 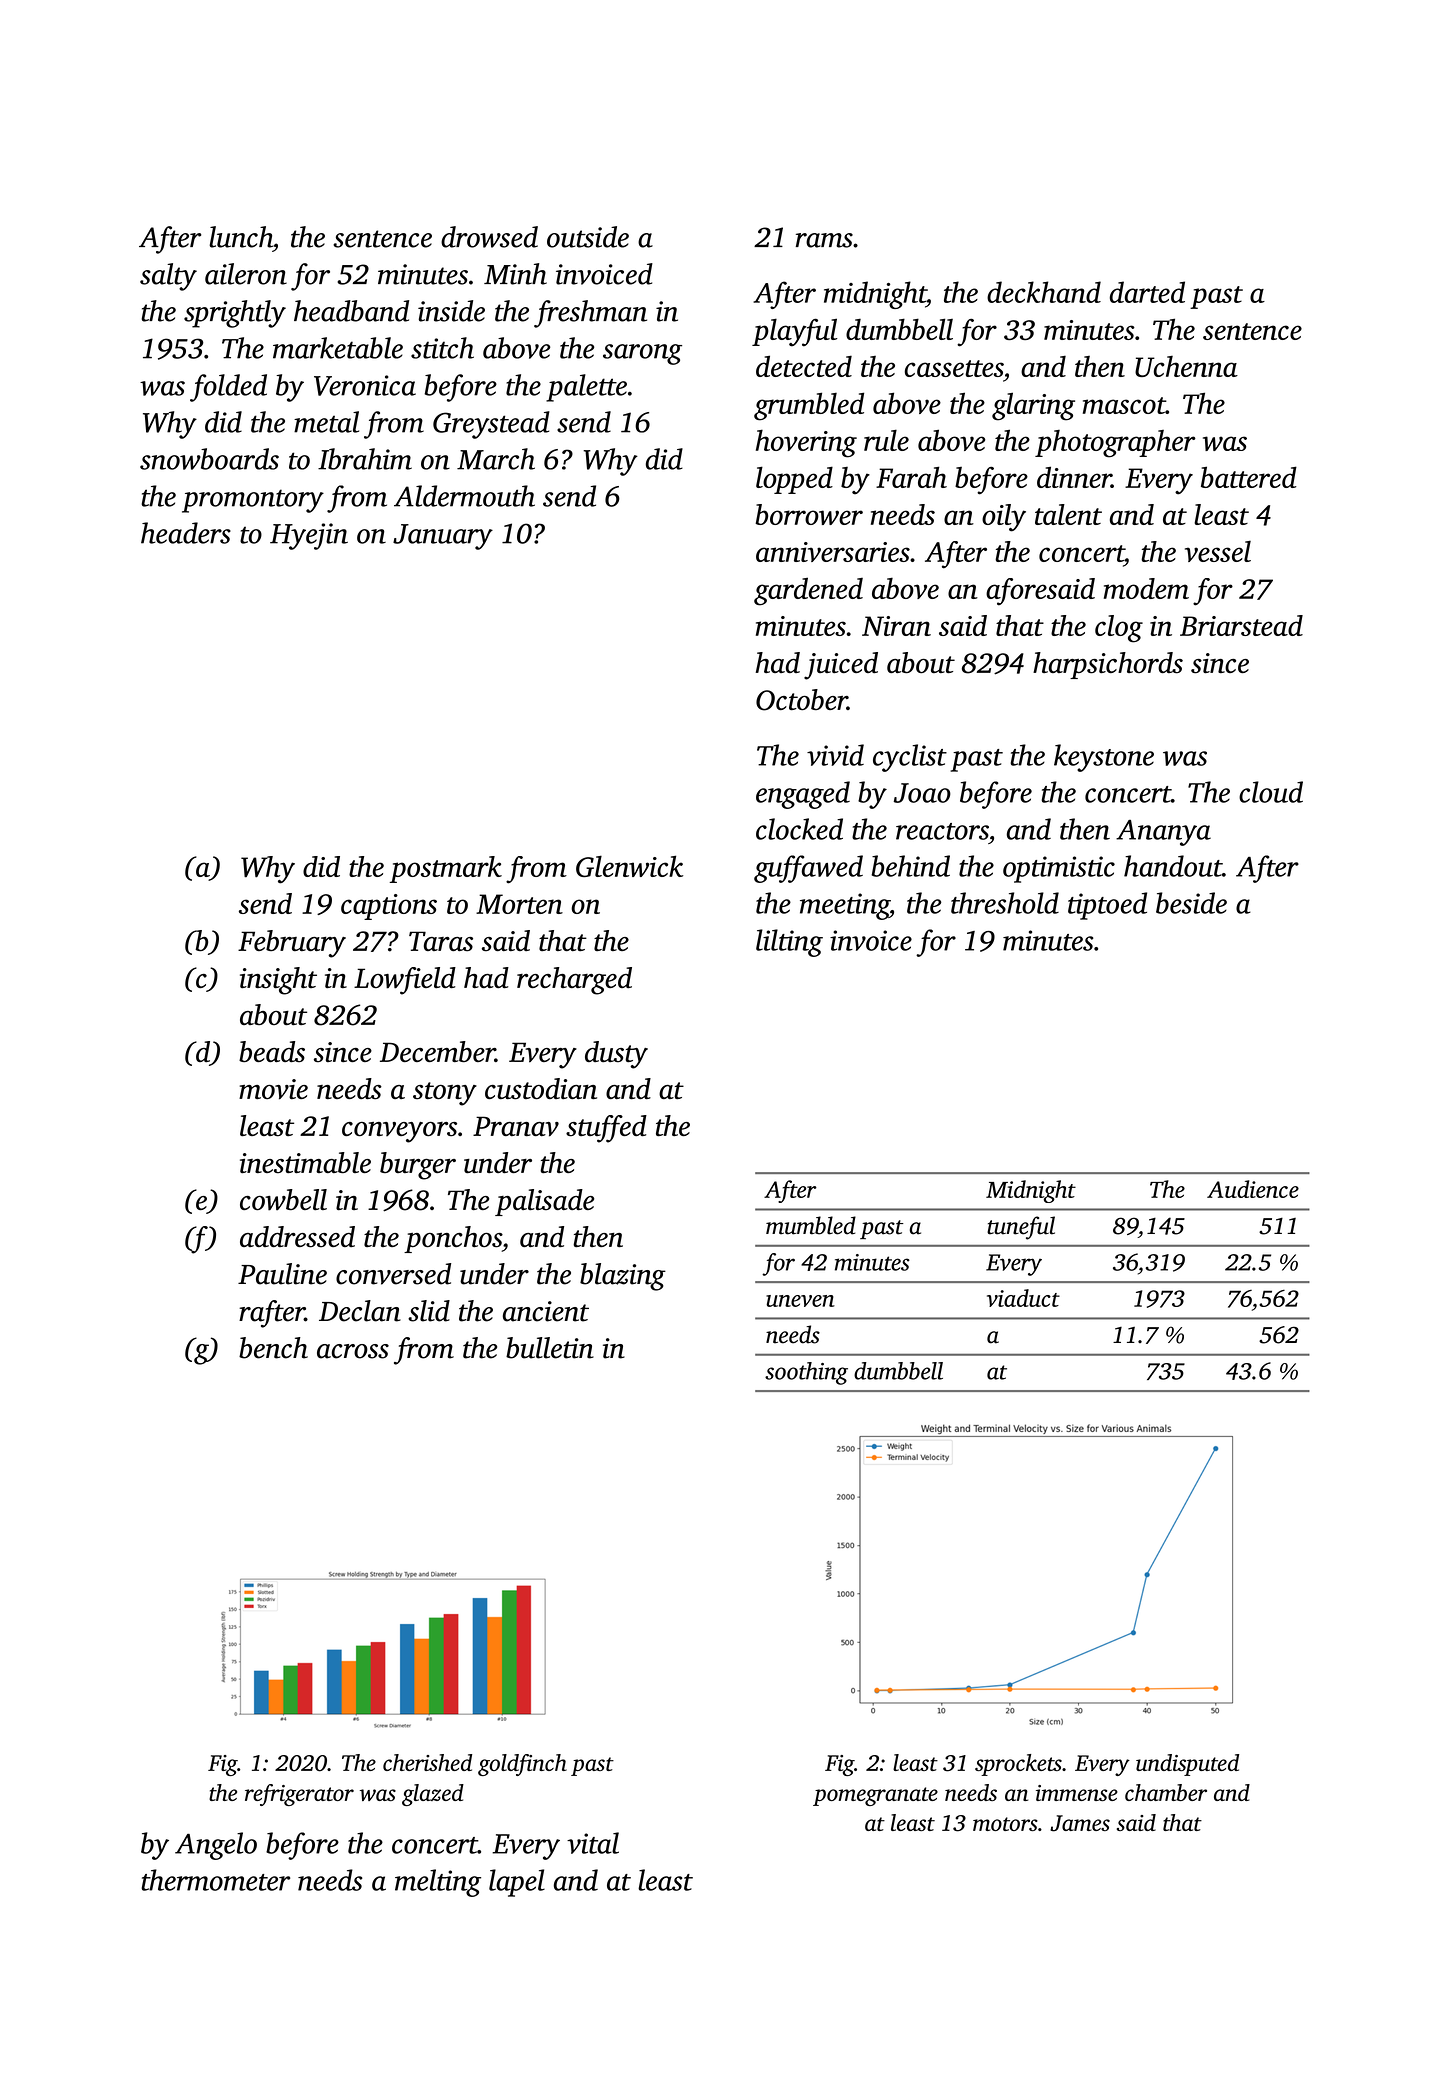 What do you see at coordinates (209, 459) in the screenshot?
I see `snowboards` at bounding box center [209, 459].
